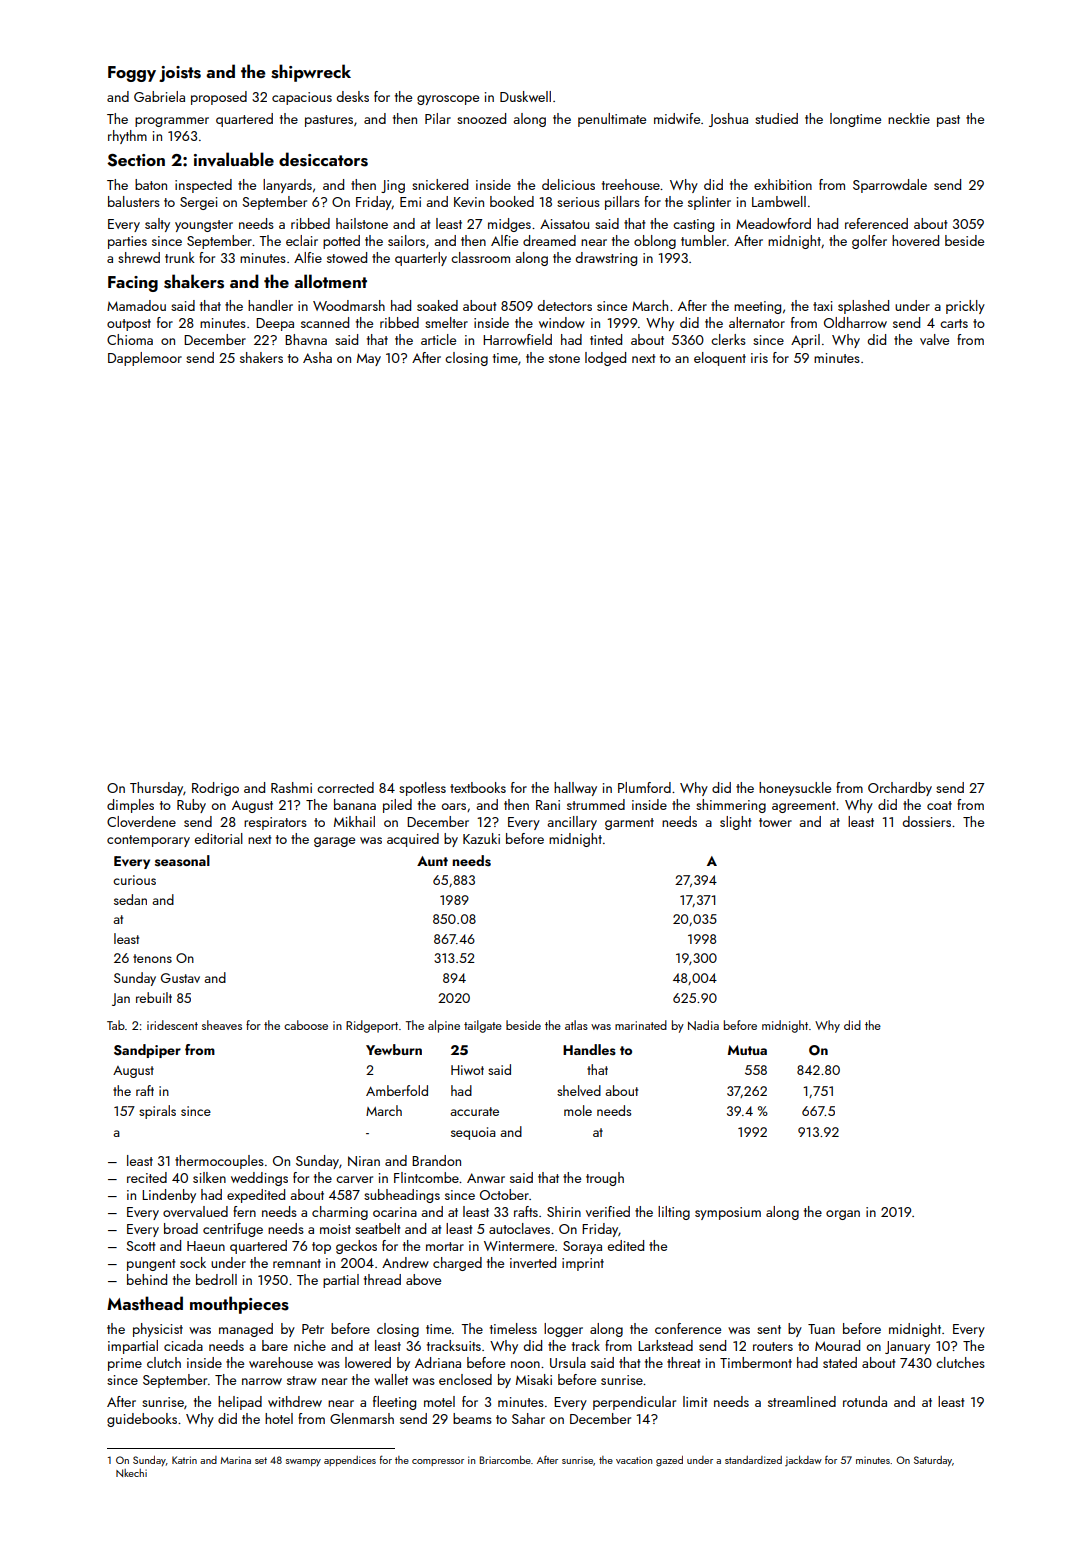  Describe the element at coordinates (483, 1026) in the image. I see `tailgate` at that location.
